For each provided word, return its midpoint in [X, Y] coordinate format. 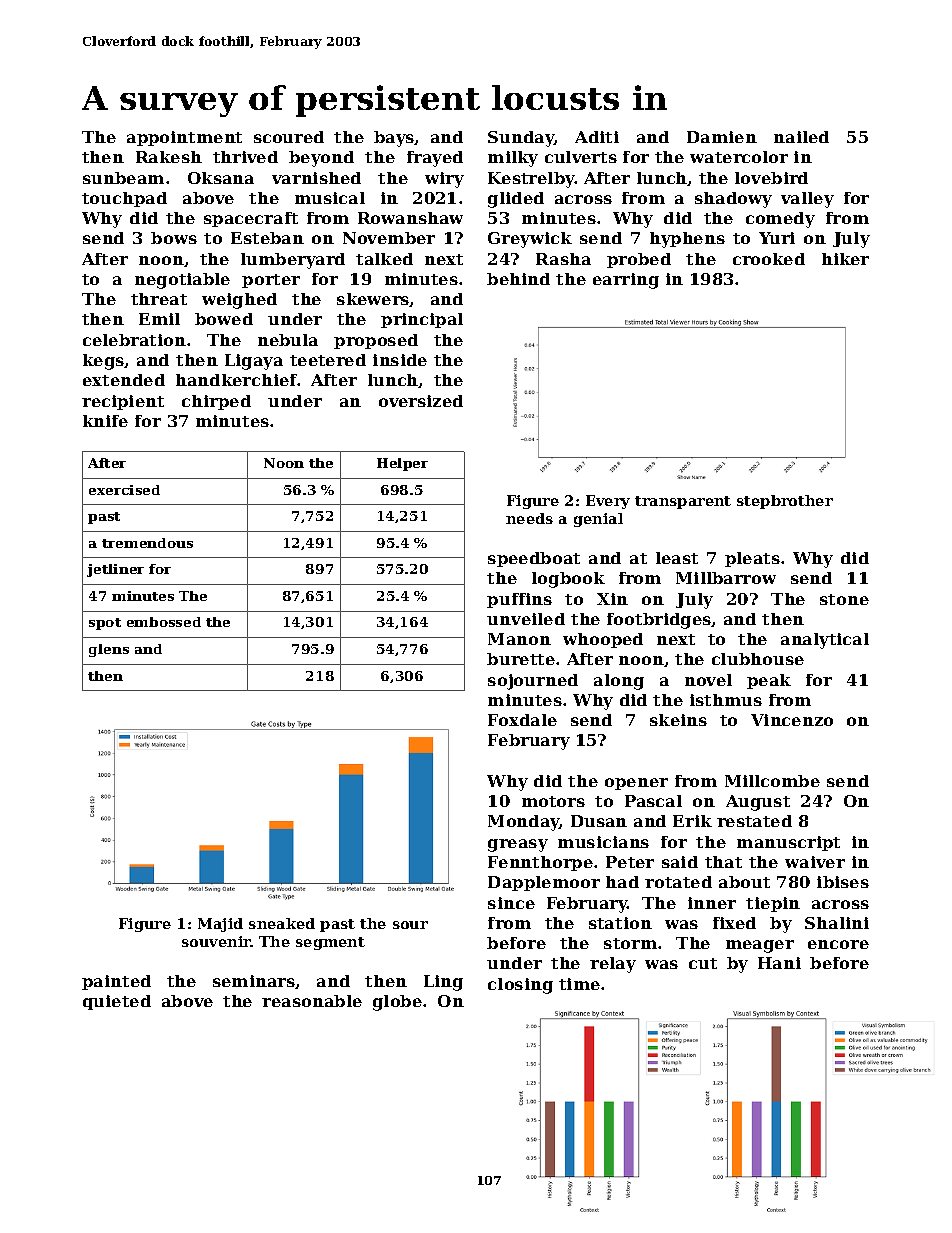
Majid [220, 925]
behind [518, 279]
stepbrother [785, 502]
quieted [117, 1002]
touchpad [124, 199]
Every [608, 502]
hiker [845, 259]
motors [553, 801]
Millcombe [772, 781]
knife [105, 421]
